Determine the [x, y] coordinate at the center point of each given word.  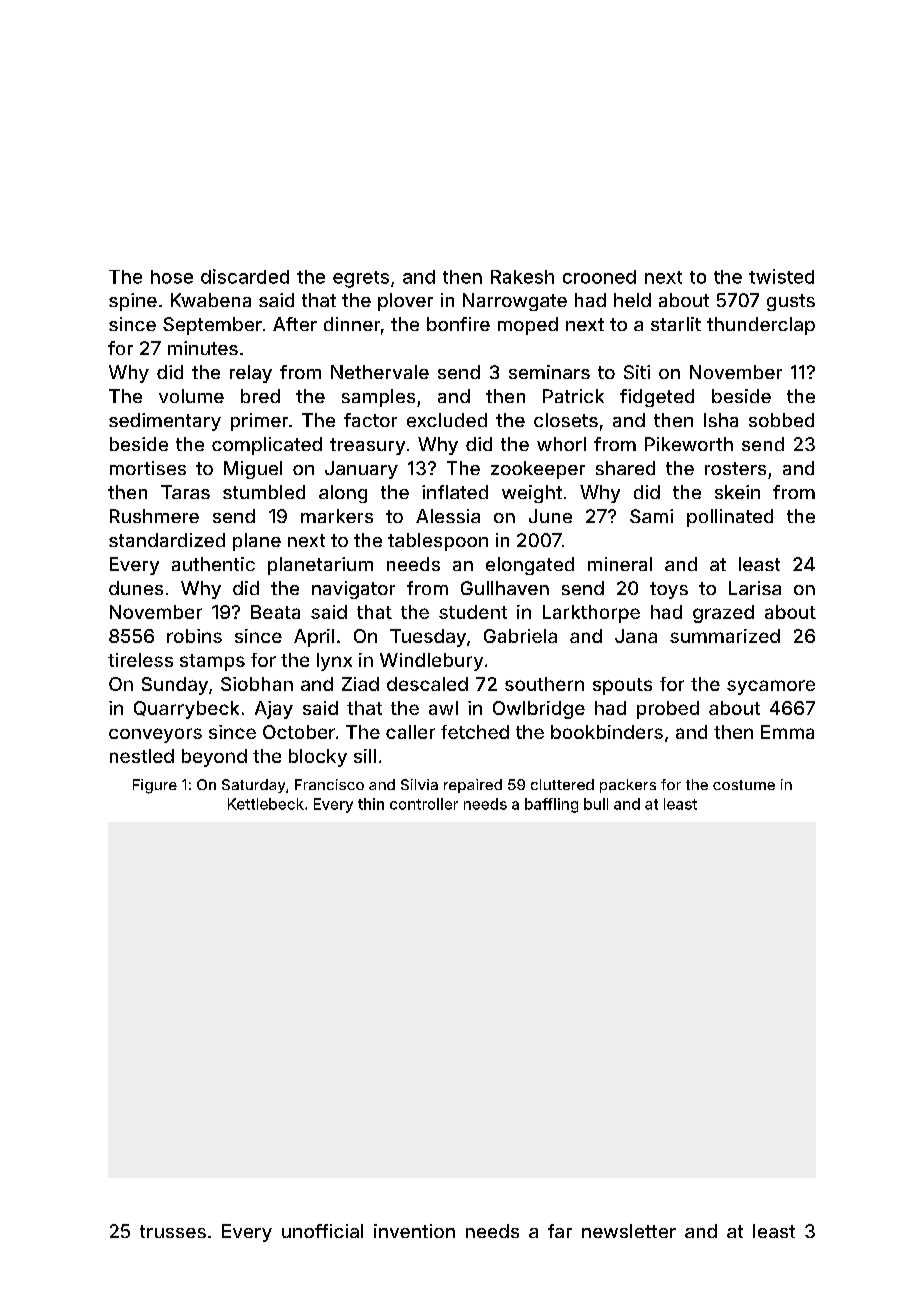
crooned [599, 277]
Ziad [360, 684]
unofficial [322, 1231]
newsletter [629, 1231]
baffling [551, 805]
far [560, 1231]
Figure [155, 786]
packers [628, 786]
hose [172, 277]
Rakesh [522, 277]
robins [194, 636]
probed [668, 710]
